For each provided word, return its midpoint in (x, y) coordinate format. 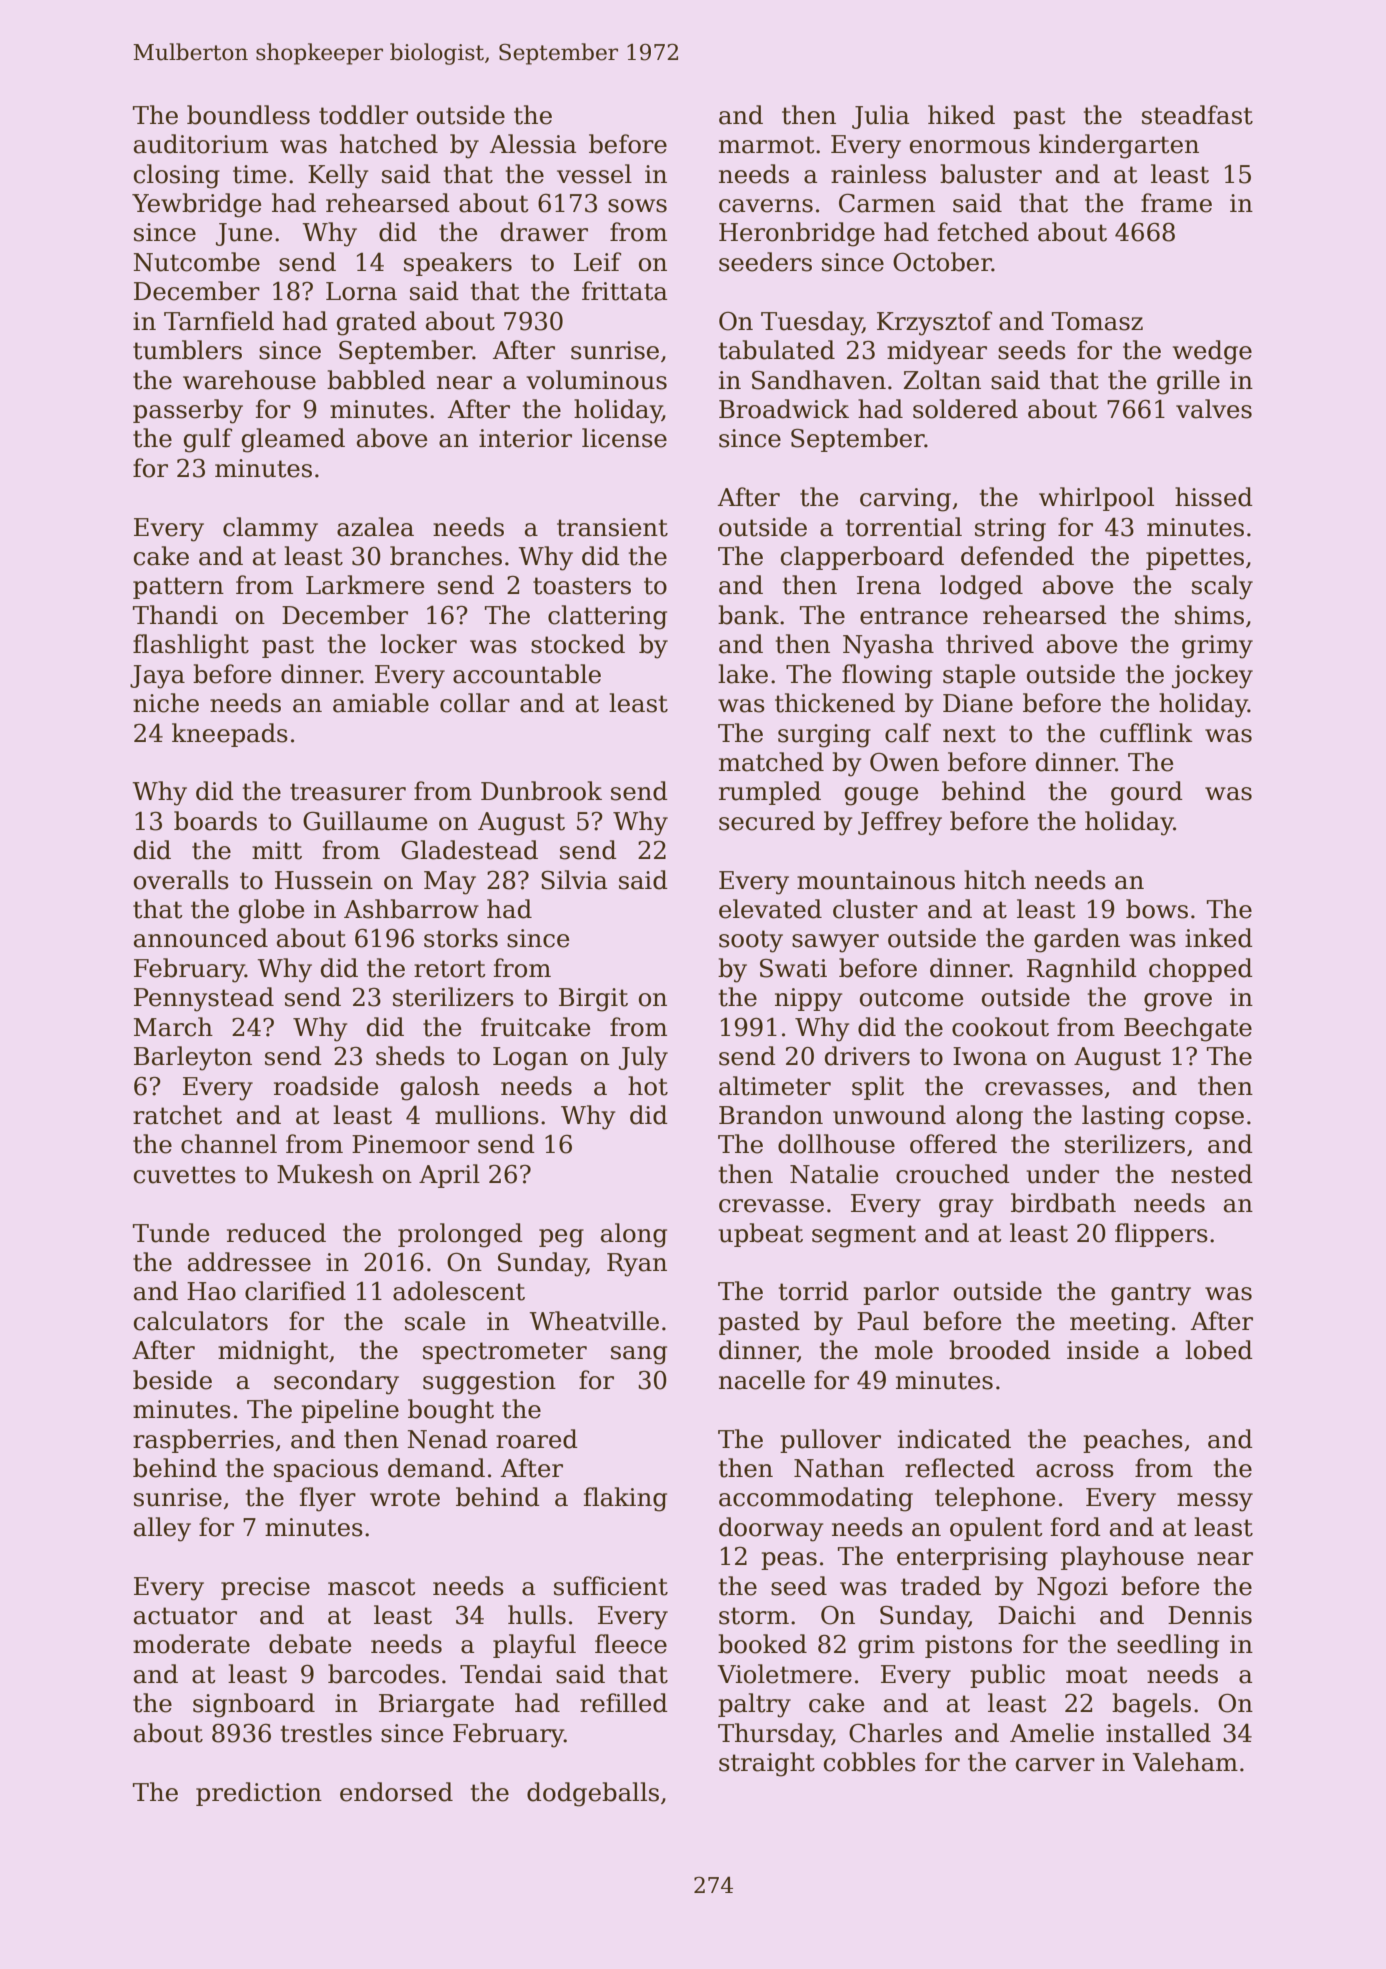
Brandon (771, 1115)
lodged (981, 587)
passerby (188, 411)
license (624, 438)
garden (1077, 940)
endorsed (396, 1792)
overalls (181, 880)
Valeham (1185, 1762)
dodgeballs (593, 1794)
